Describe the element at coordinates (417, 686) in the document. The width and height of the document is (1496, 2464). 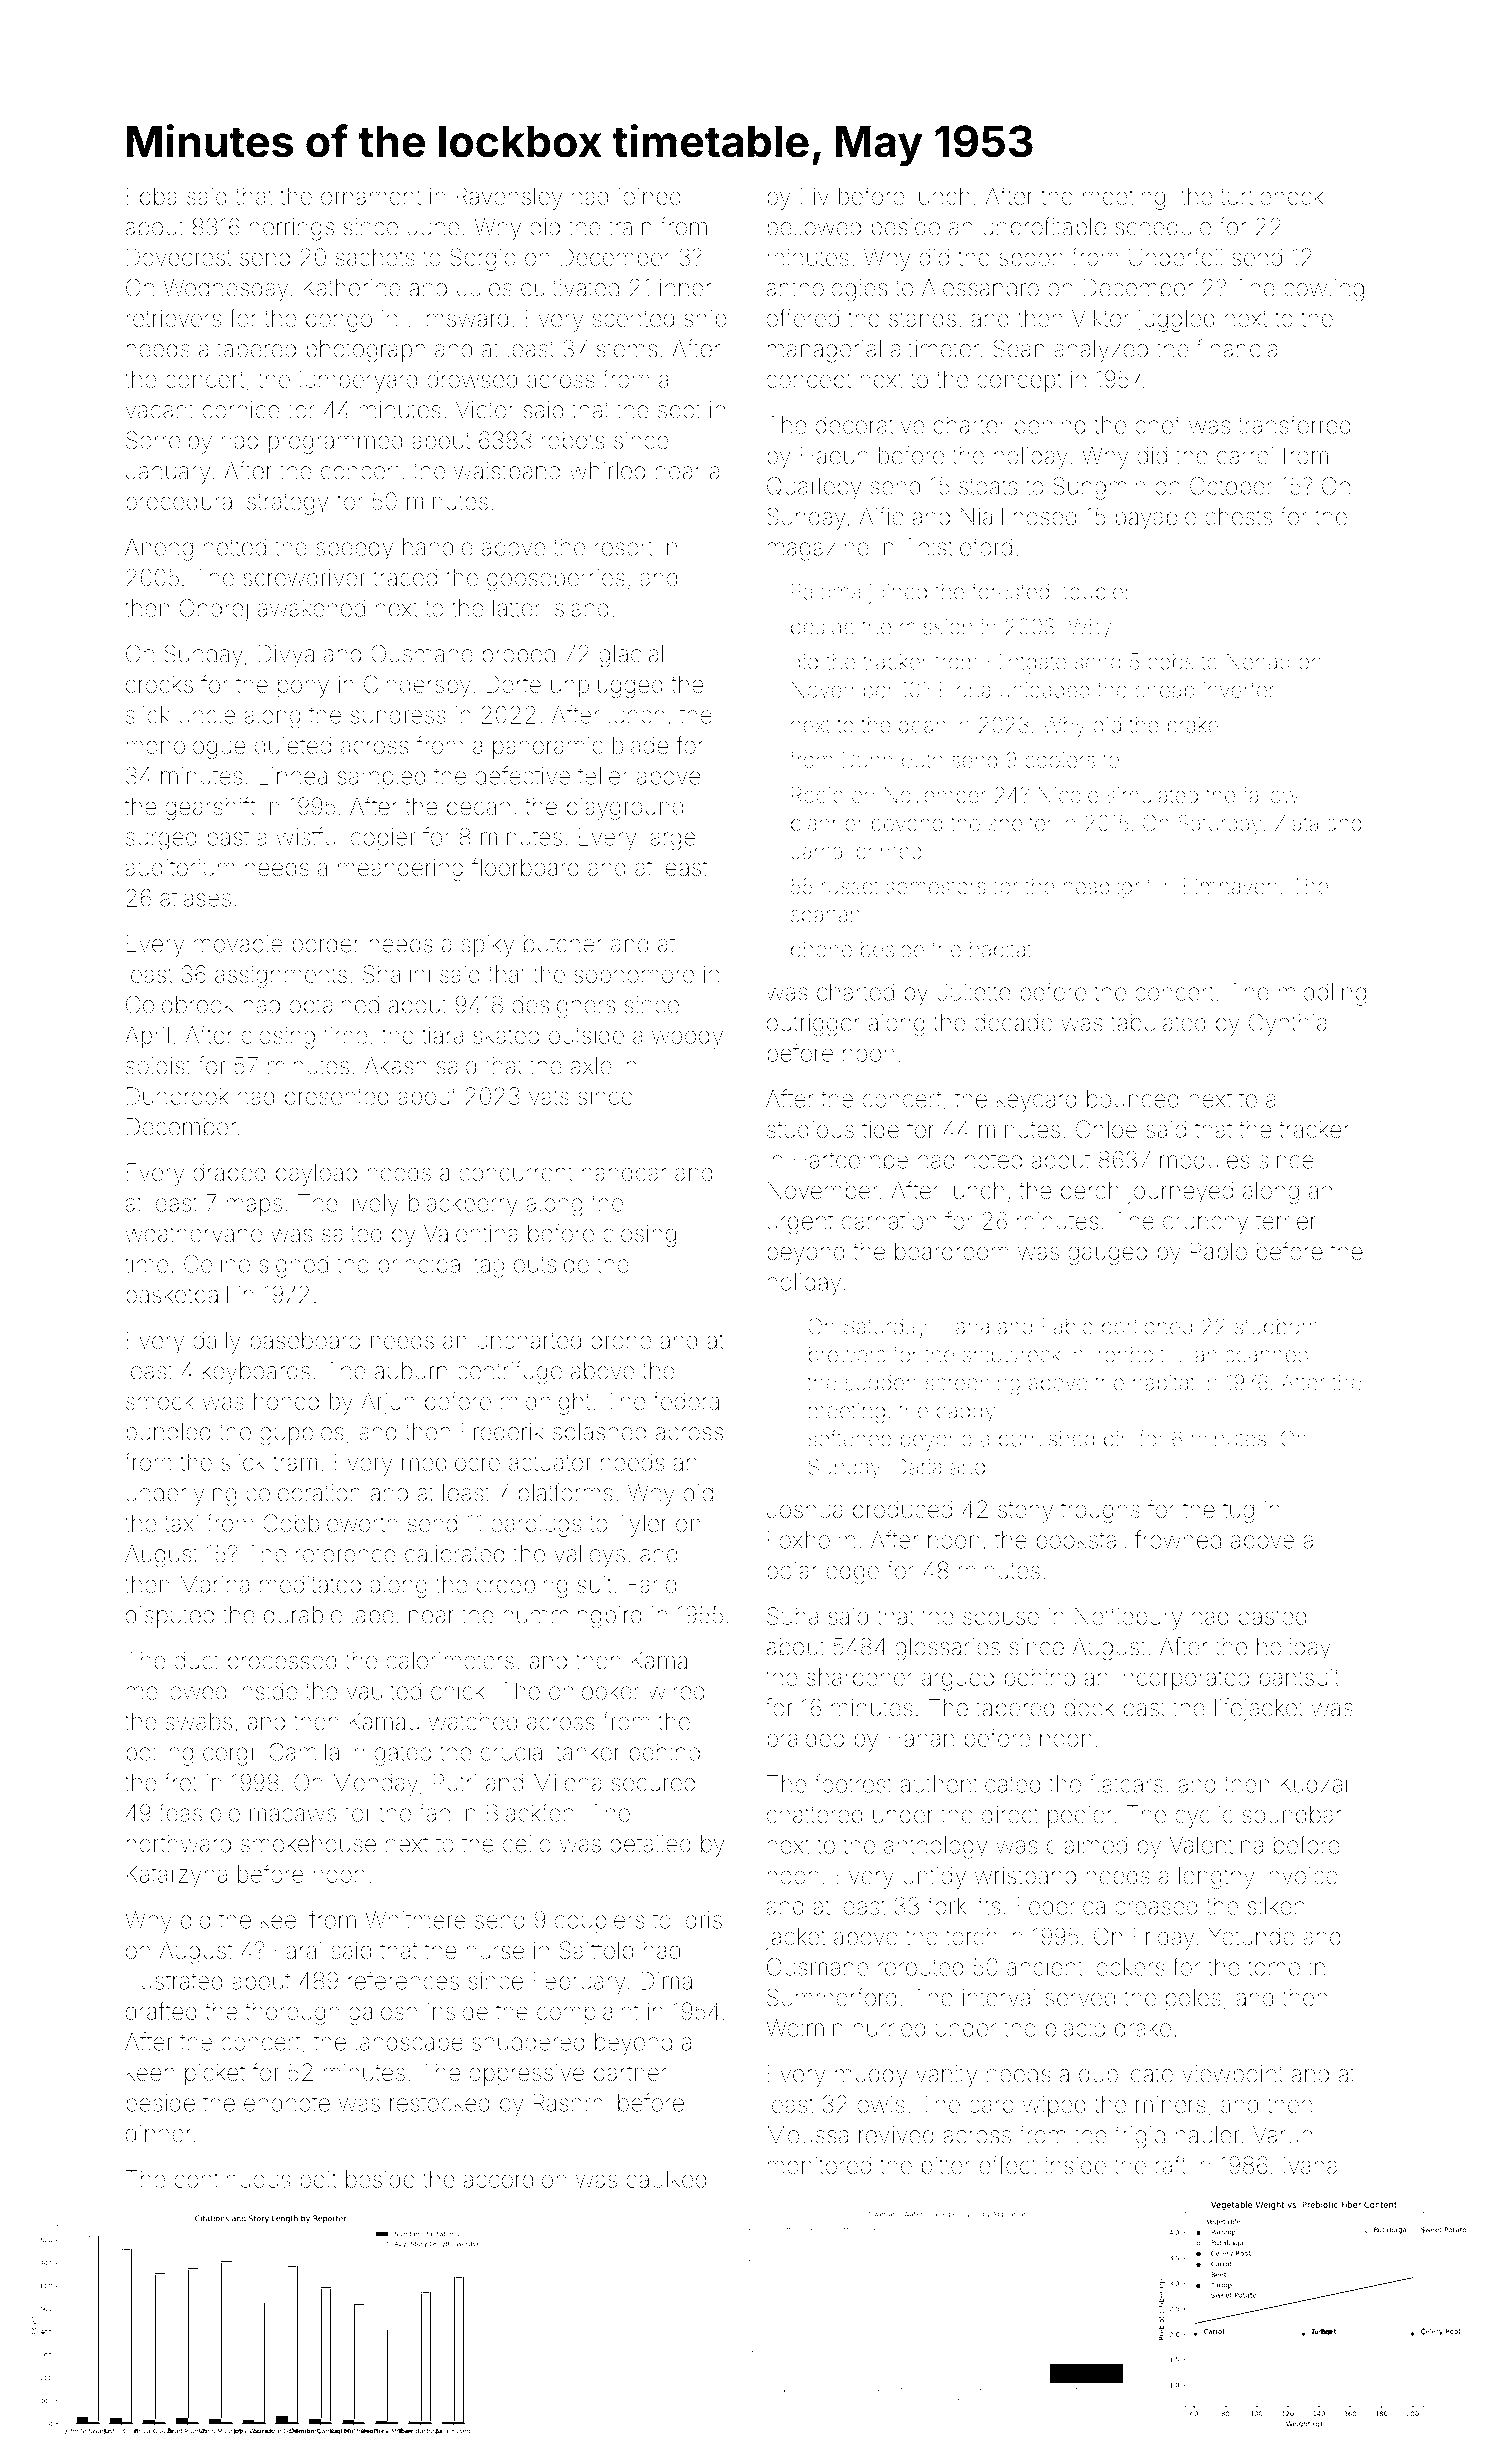
I see `Cindersby` at that location.
